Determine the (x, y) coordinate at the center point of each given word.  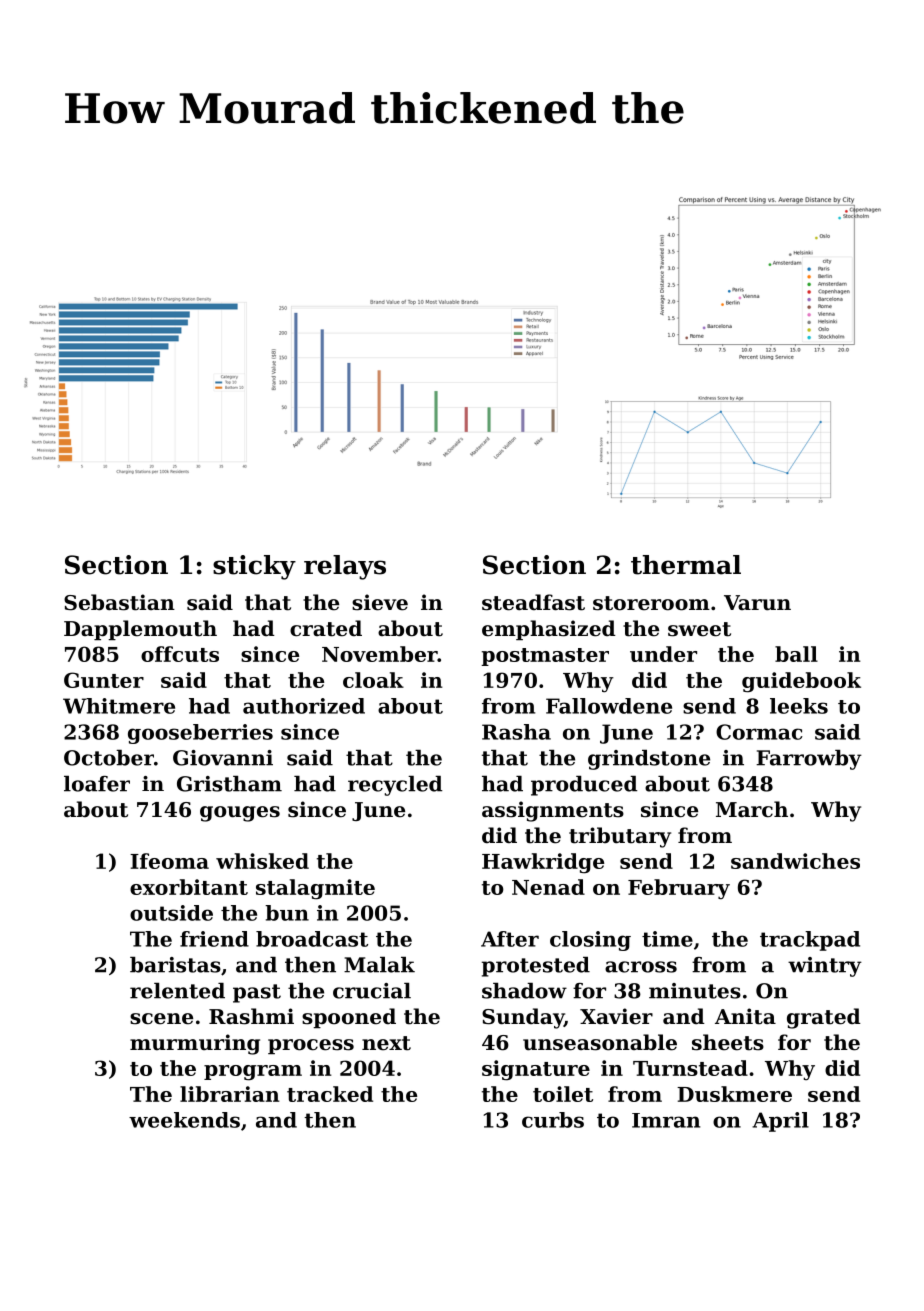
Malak (379, 965)
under (663, 654)
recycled (395, 786)
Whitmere (119, 706)
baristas (175, 965)
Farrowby (809, 760)
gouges (240, 814)
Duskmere (734, 1094)
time (667, 939)
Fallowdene (609, 706)
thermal (686, 565)
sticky (254, 567)
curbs (553, 1120)
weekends (184, 1120)
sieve (380, 602)
